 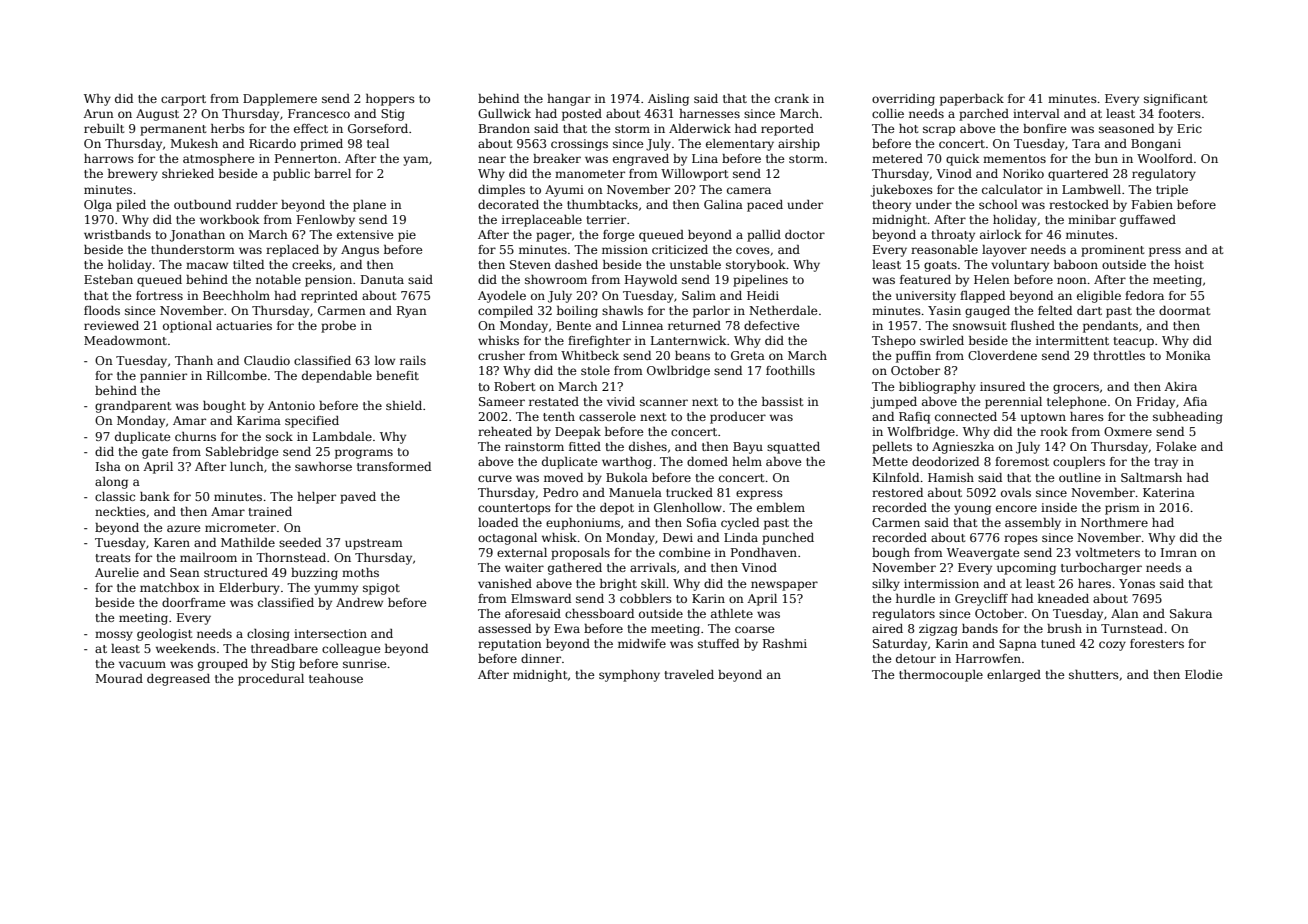 What do you see at coordinates (194, 602) in the screenshot?
I see `doorframe` at bounding box center [194, 602].
